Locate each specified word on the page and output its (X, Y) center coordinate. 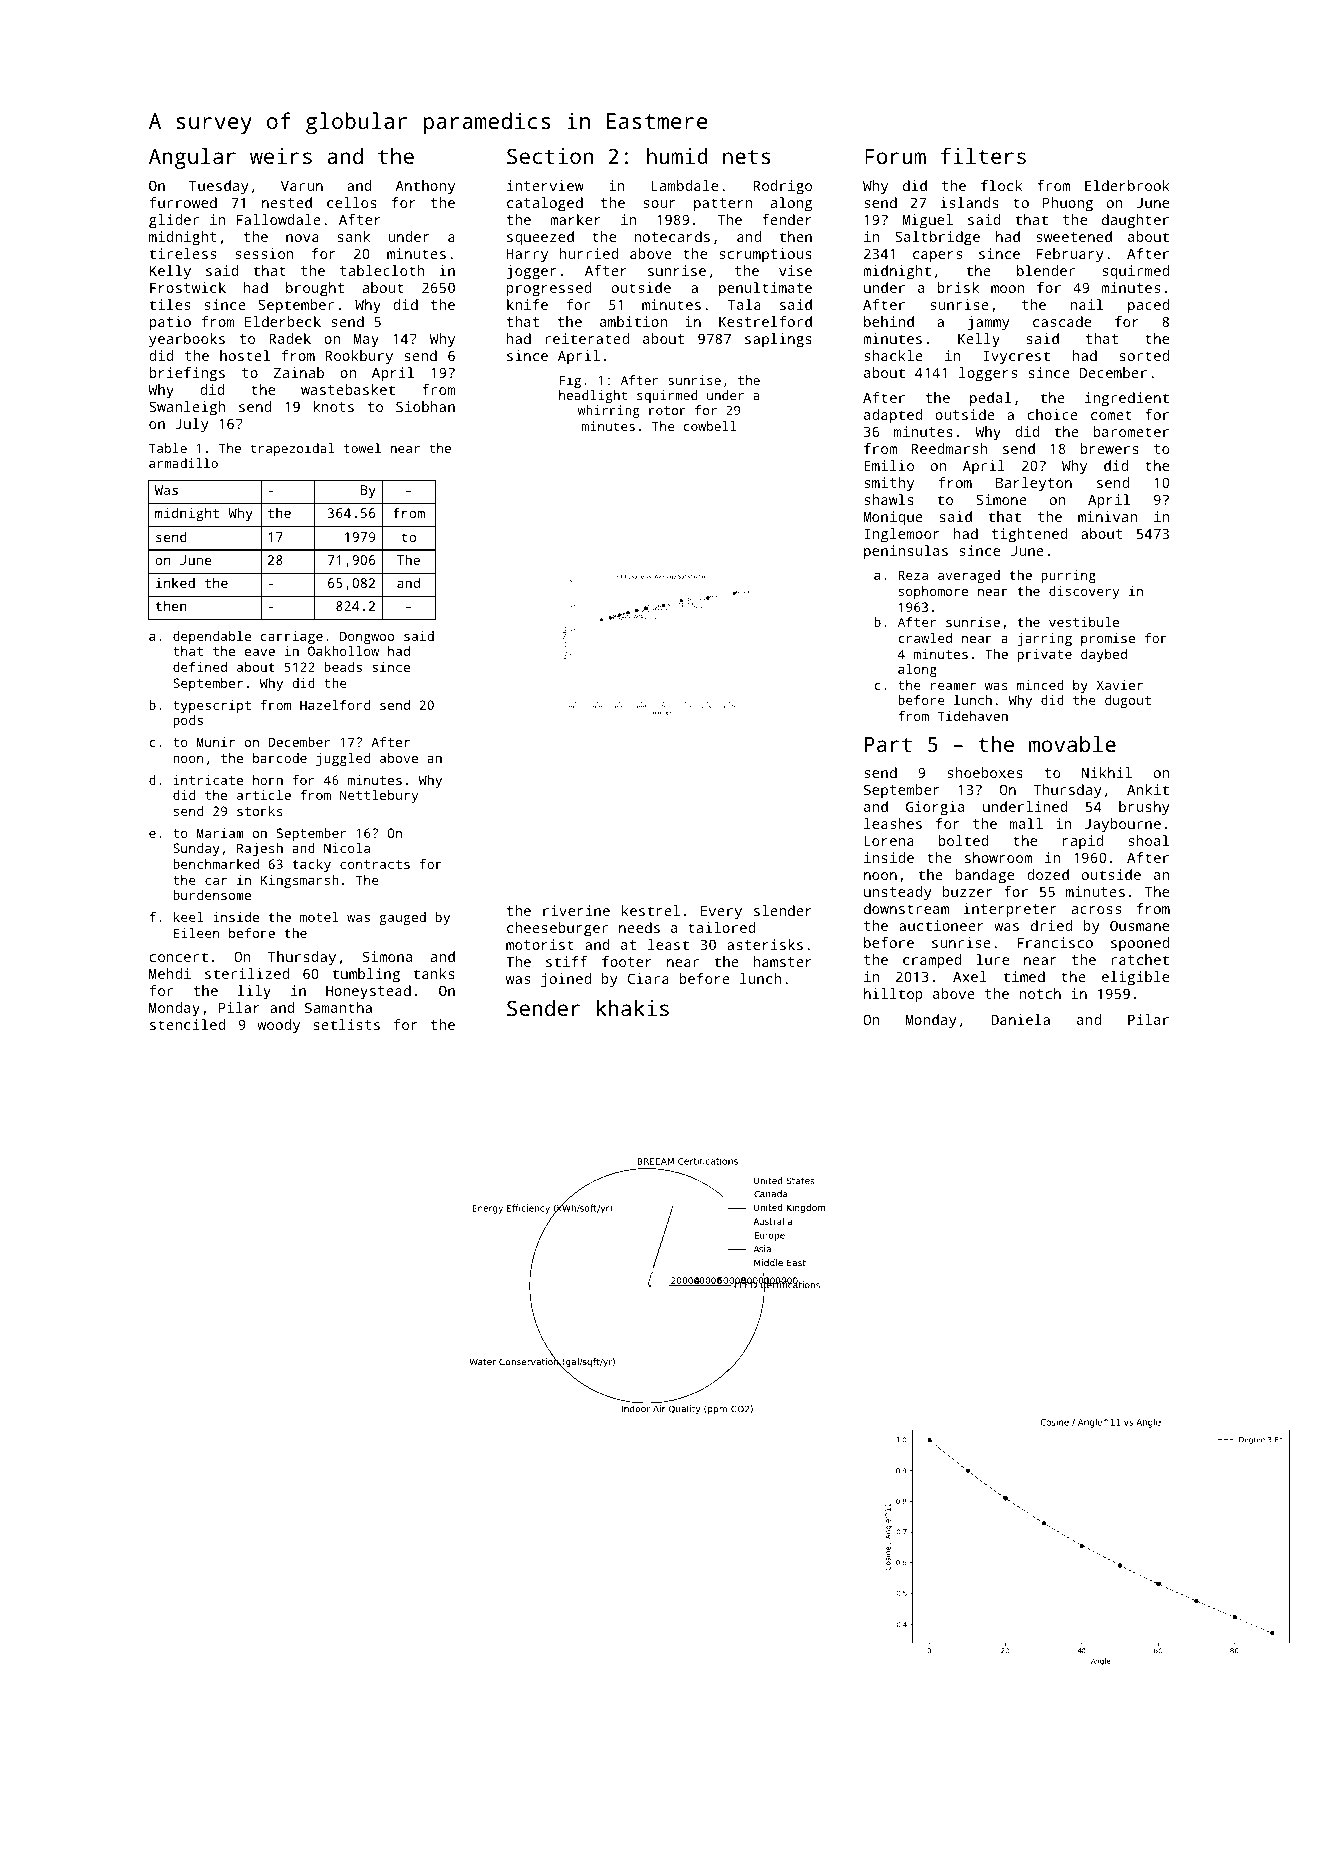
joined (566, 980)
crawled (925, 638)
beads (343, 667)
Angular (192, 158)
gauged (402, 918)
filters (983, 156)
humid (677, 156)
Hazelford (335, 705)
